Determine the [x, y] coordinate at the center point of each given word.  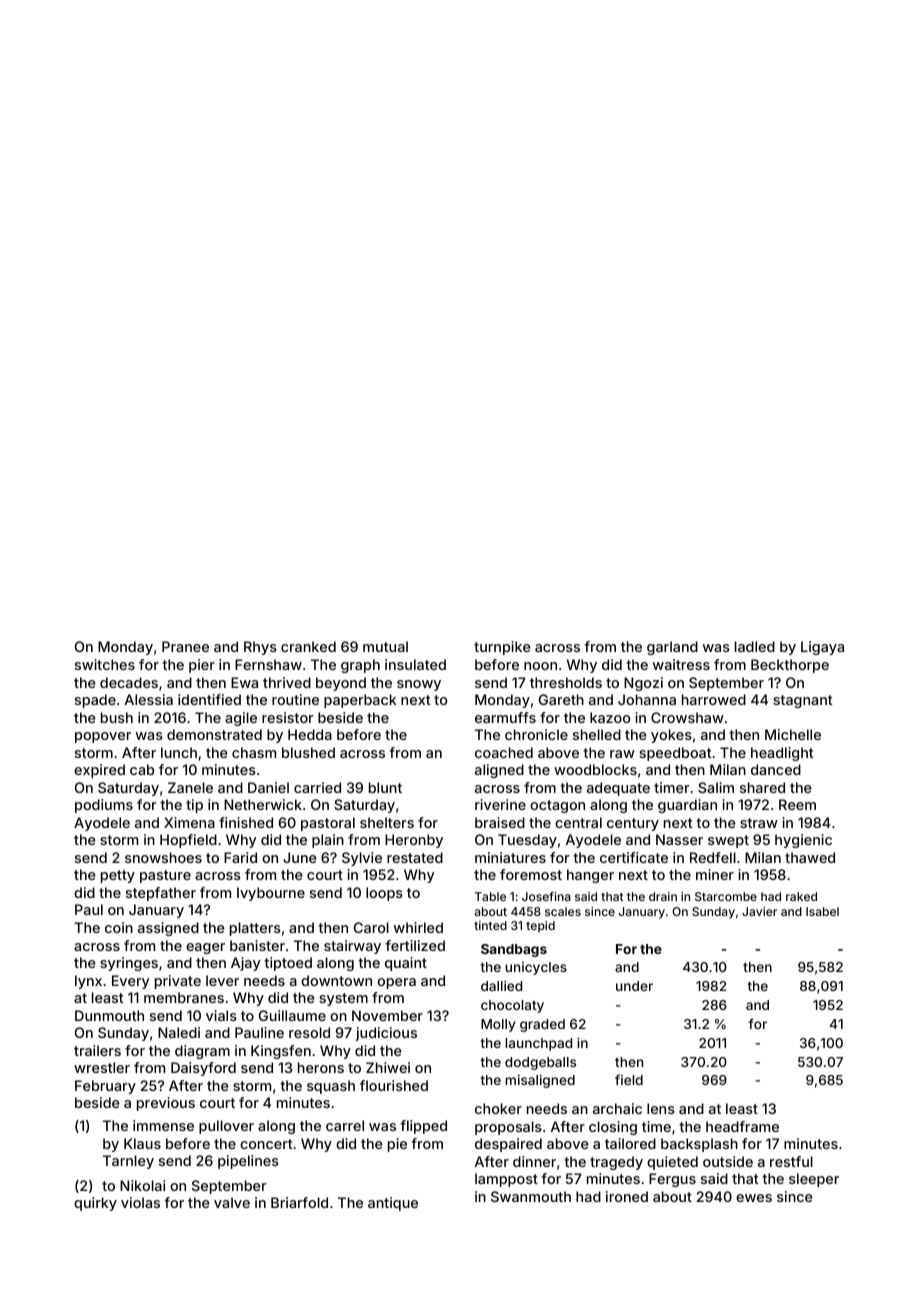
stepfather [161, 894]
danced [776, 769]
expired [99, 771]
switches [105, 664]
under [634, 986]
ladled [755, 646]
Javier [759, 911]
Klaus [142, 1143]
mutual [385, 646]
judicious [386, 1034]
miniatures [510, 857]
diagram [202, 1052]
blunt [385, 787]
